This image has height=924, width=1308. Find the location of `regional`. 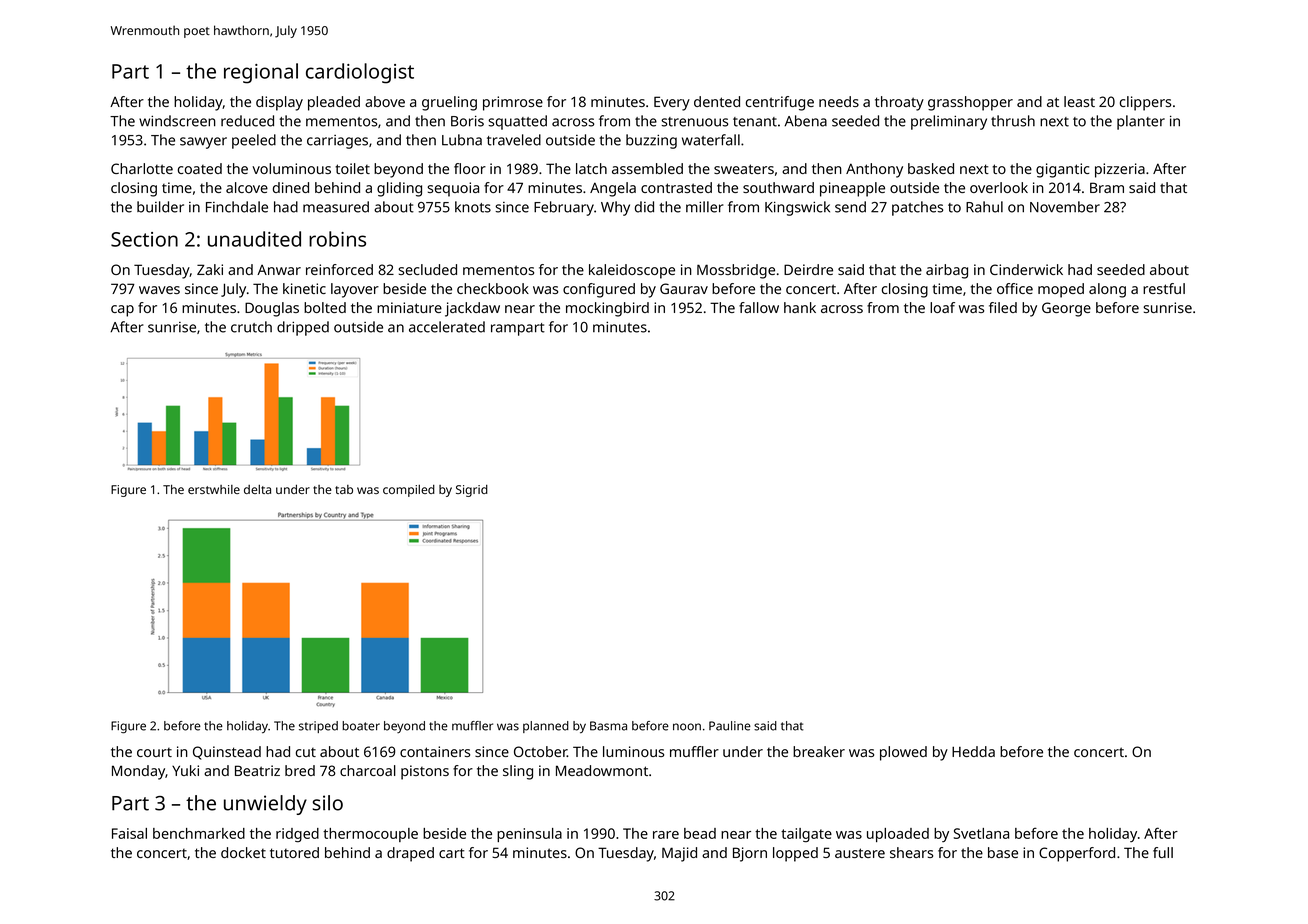

regional is located at coordinates (261, 73).
